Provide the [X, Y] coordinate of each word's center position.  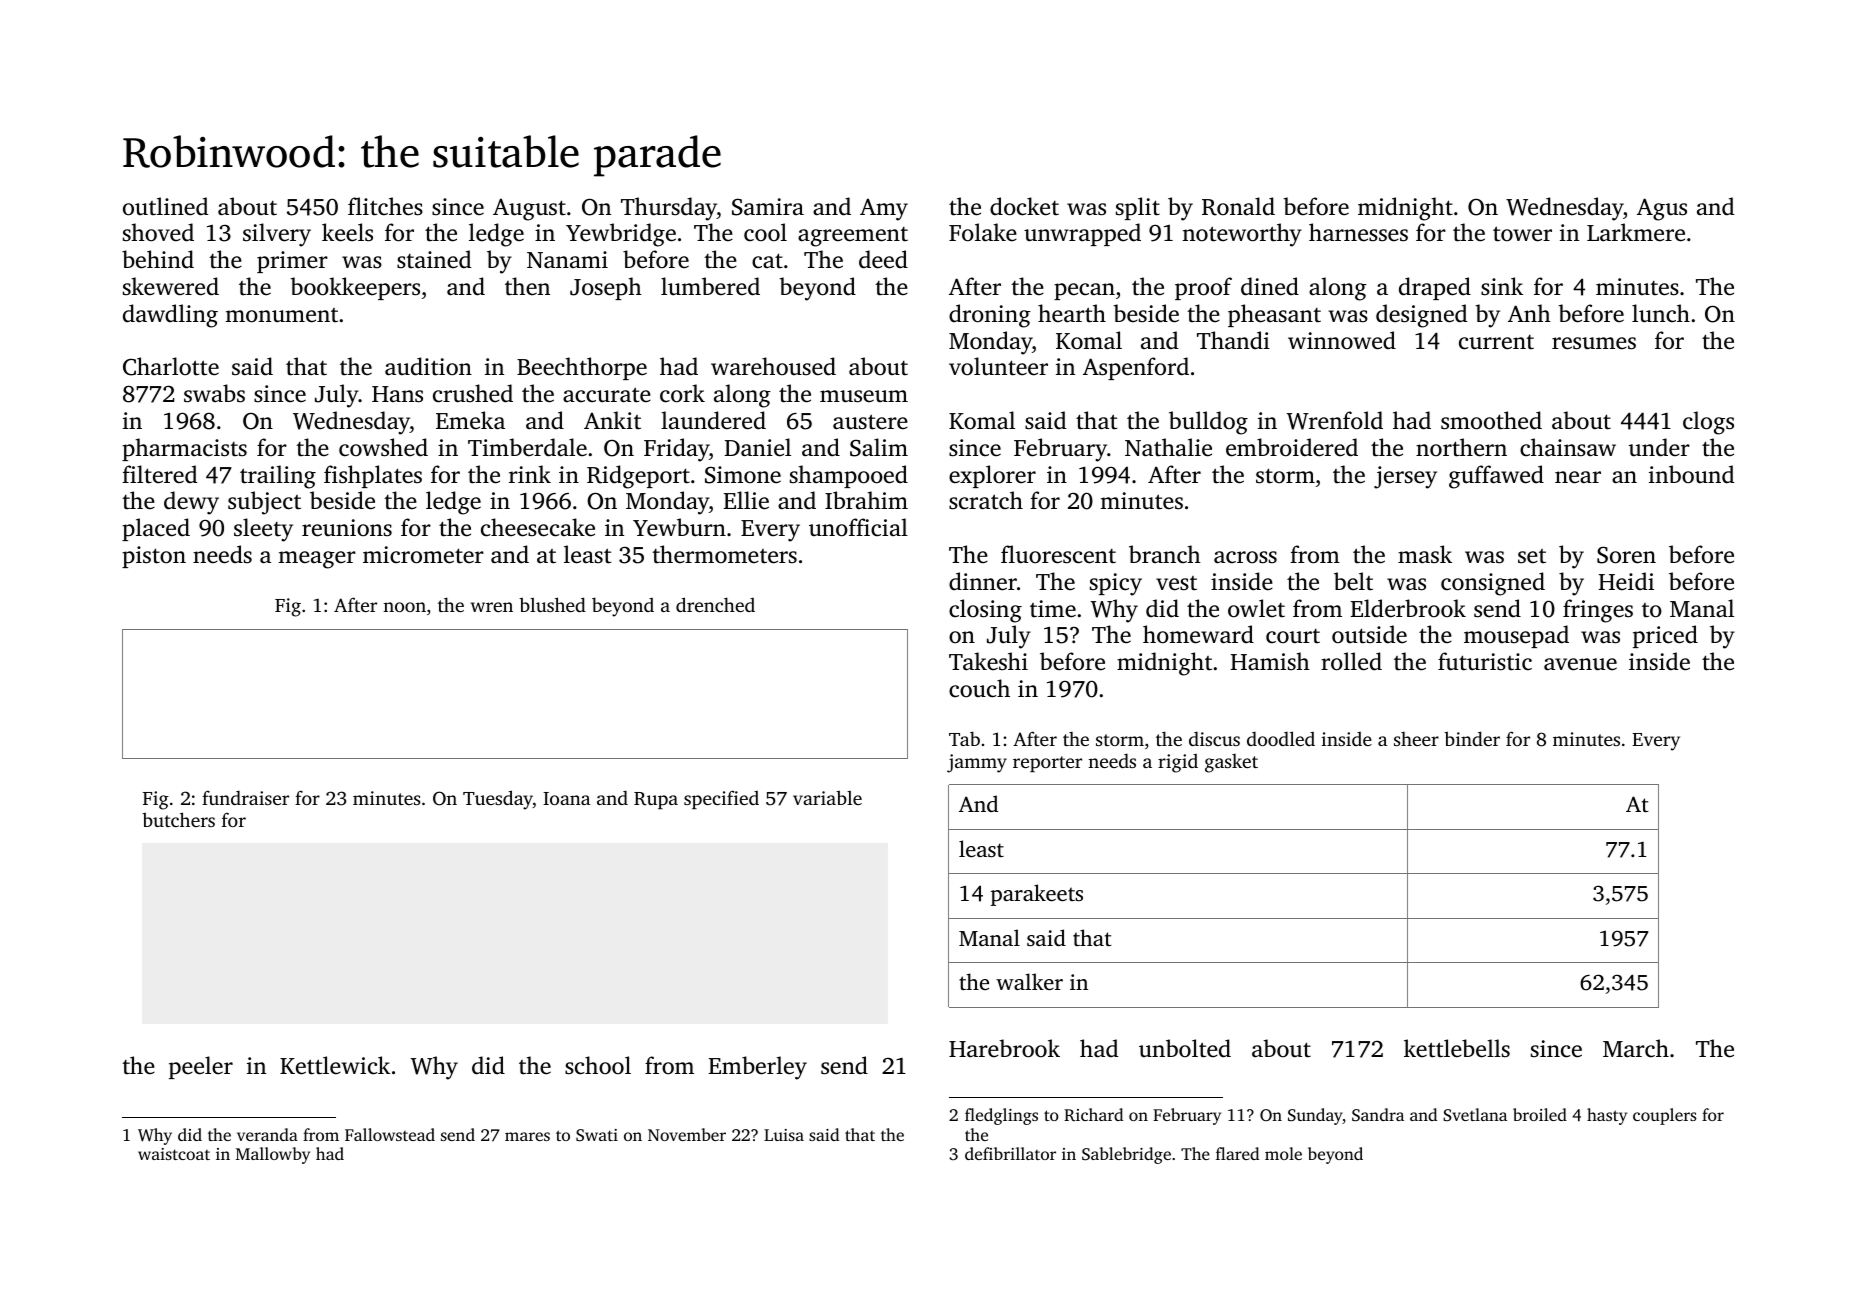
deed [883, 259]
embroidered [1292, 447]
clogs [1708, 423]
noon [404, 607]
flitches [385, 206]
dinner [983, 581]
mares [527, 1136]
